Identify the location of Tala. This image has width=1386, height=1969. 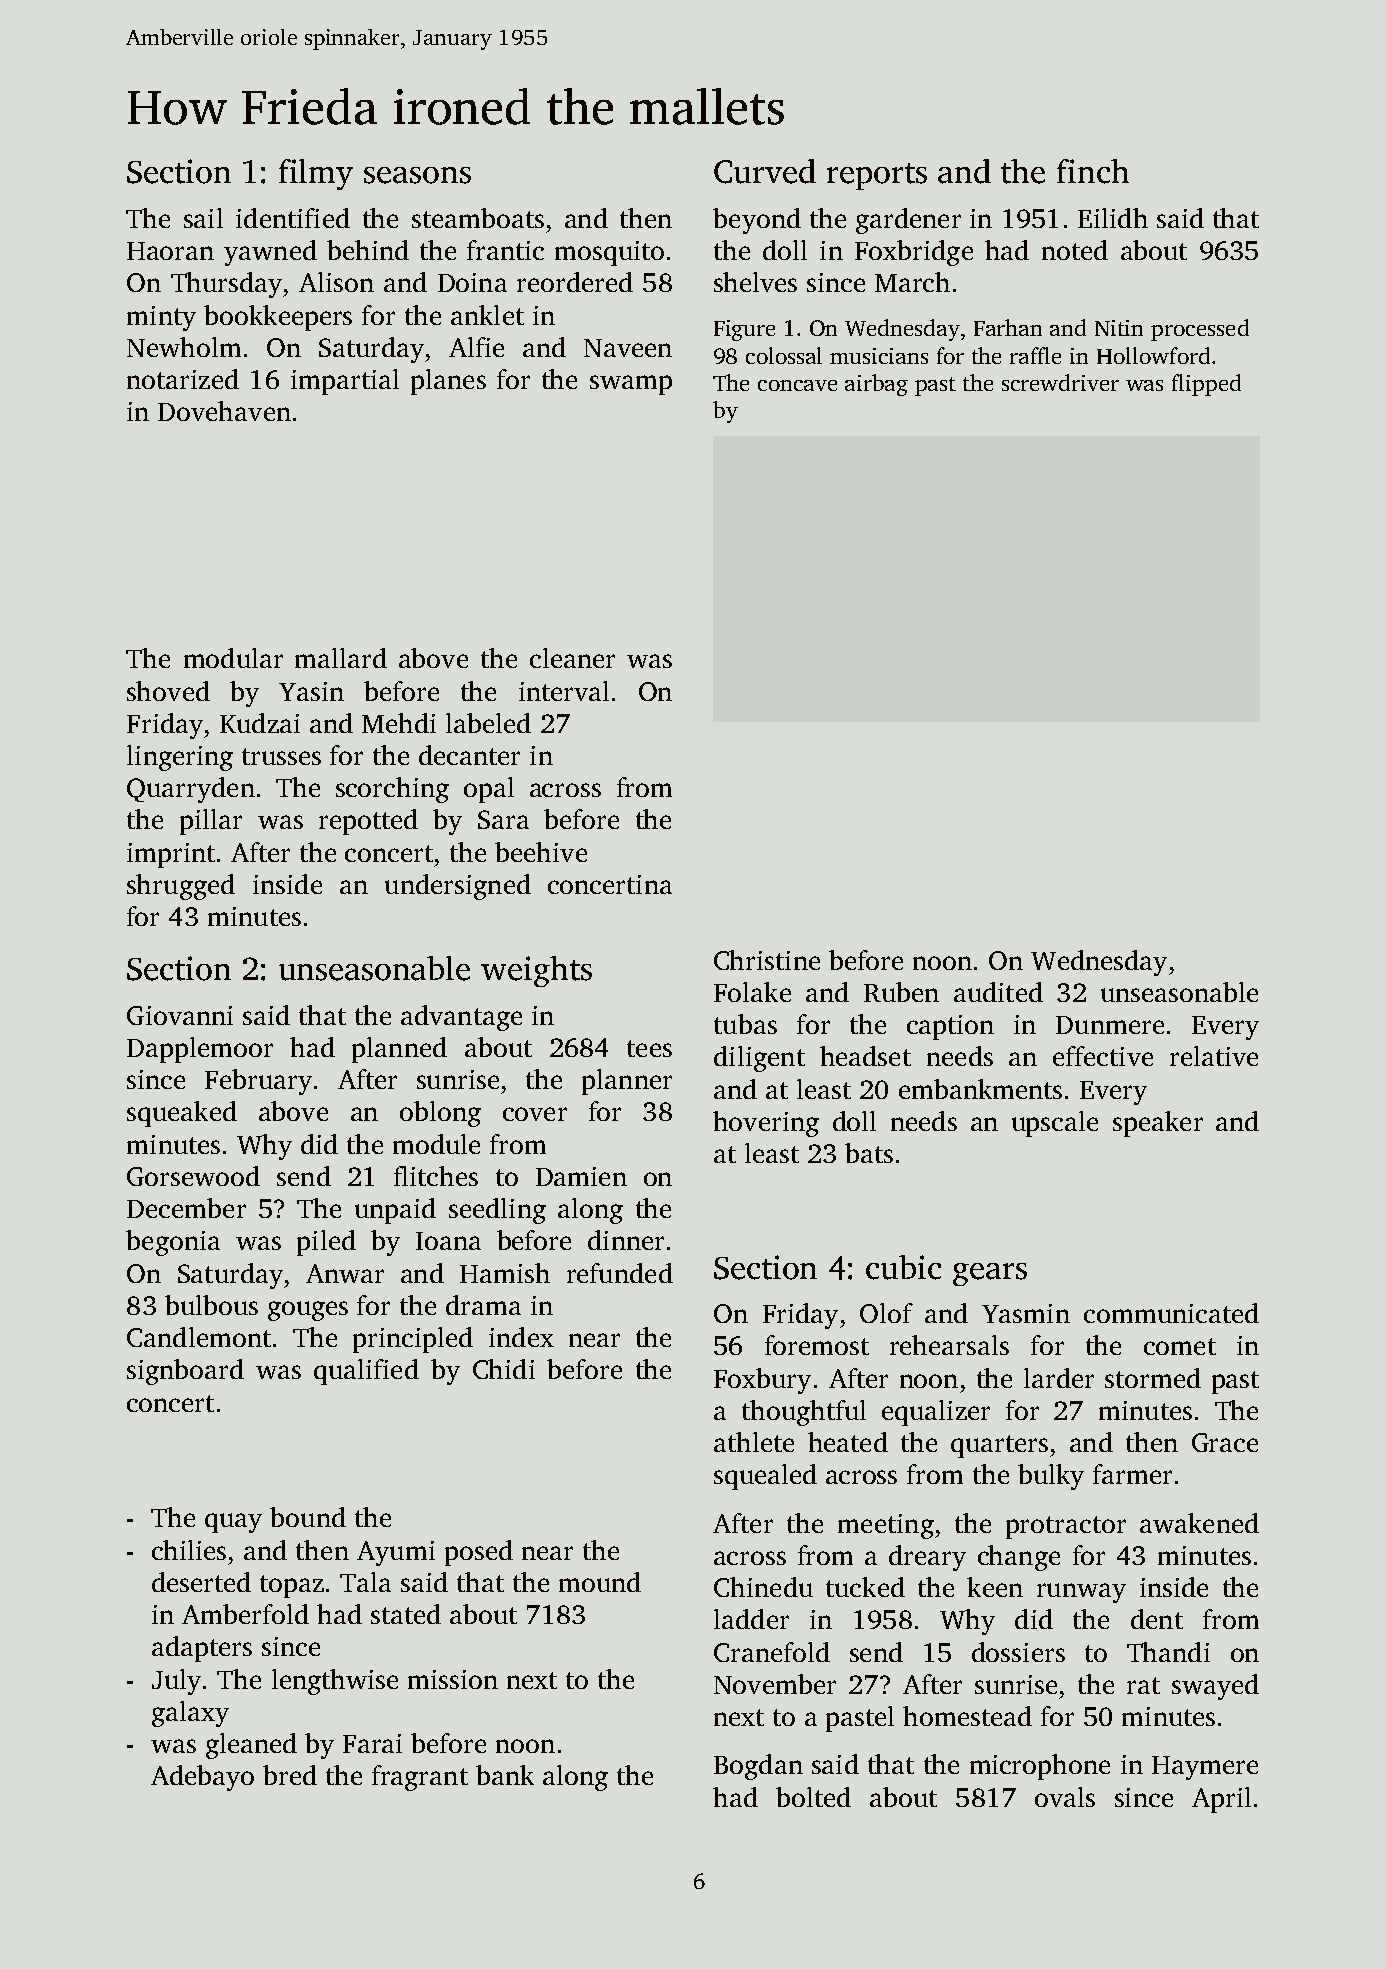
(365, 1582).
